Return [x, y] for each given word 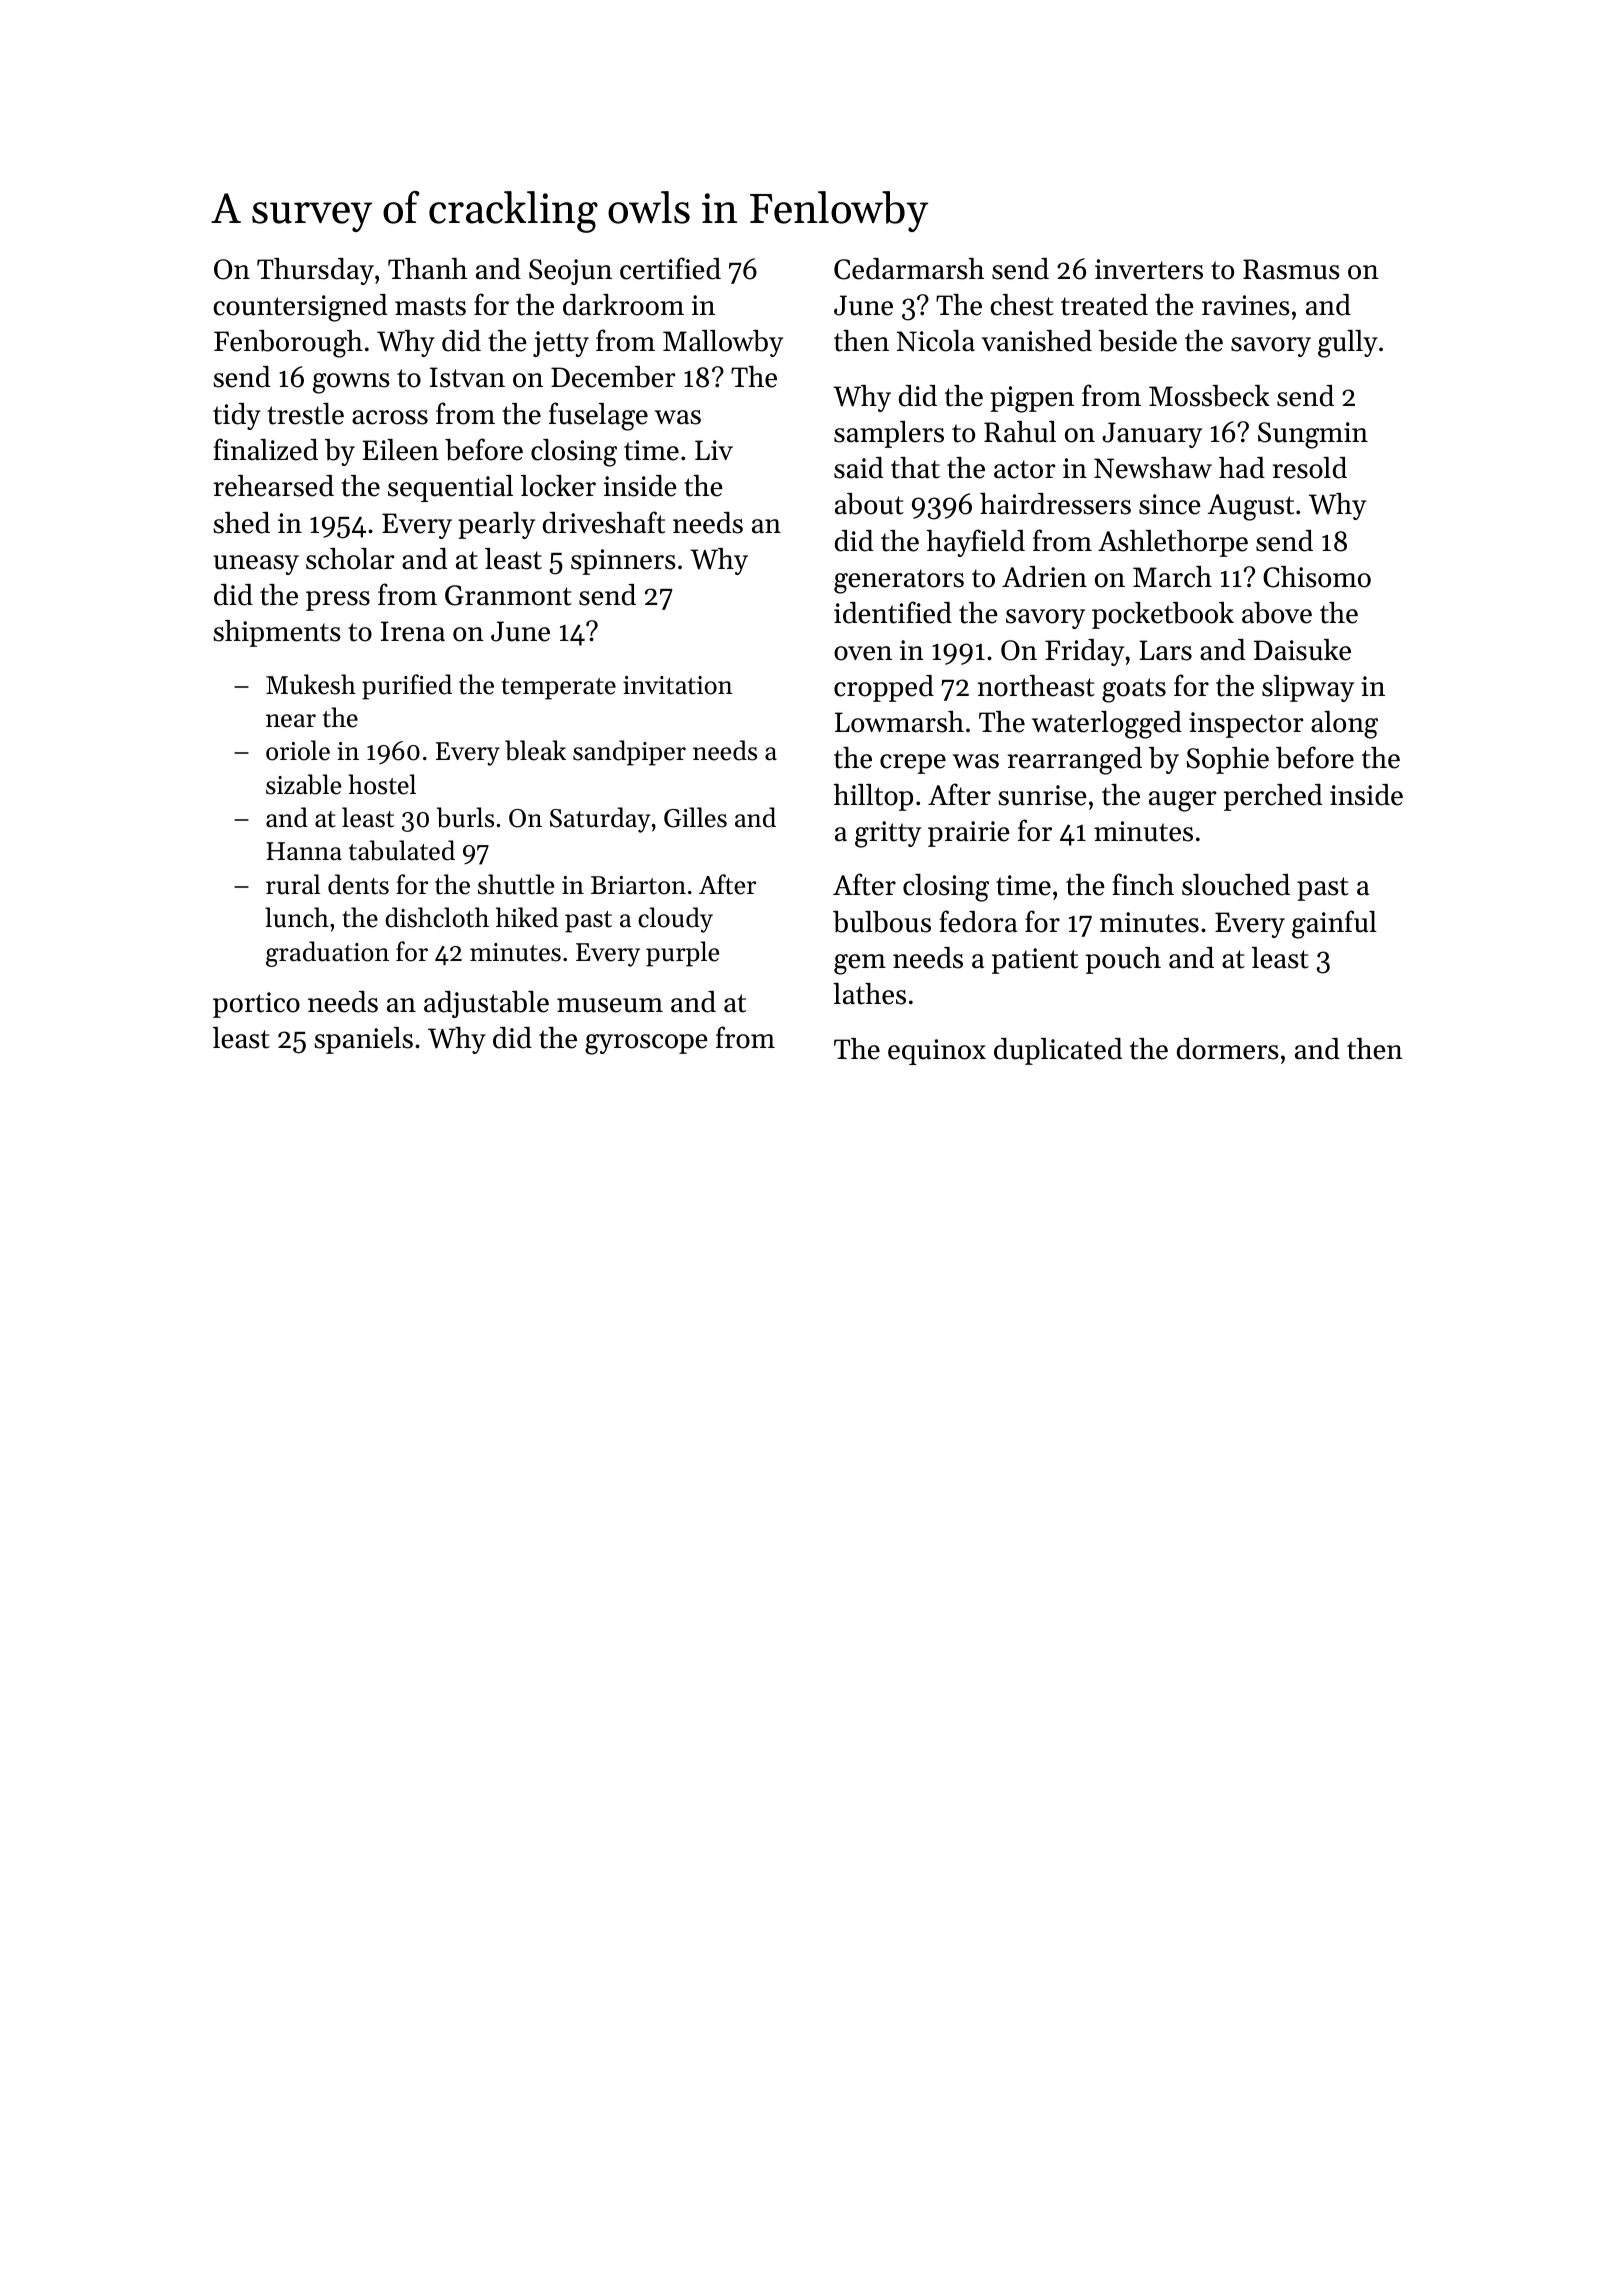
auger [1183, 801]
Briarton [638, 885]
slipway [1308, 688]
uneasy [256, 565]
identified [893, 612]
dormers [1228, 1049]
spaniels [363, 1040]
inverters [1149, 269]
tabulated [402, 850]
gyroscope [646, 1044]
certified [670, 268]
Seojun [570, 272]
